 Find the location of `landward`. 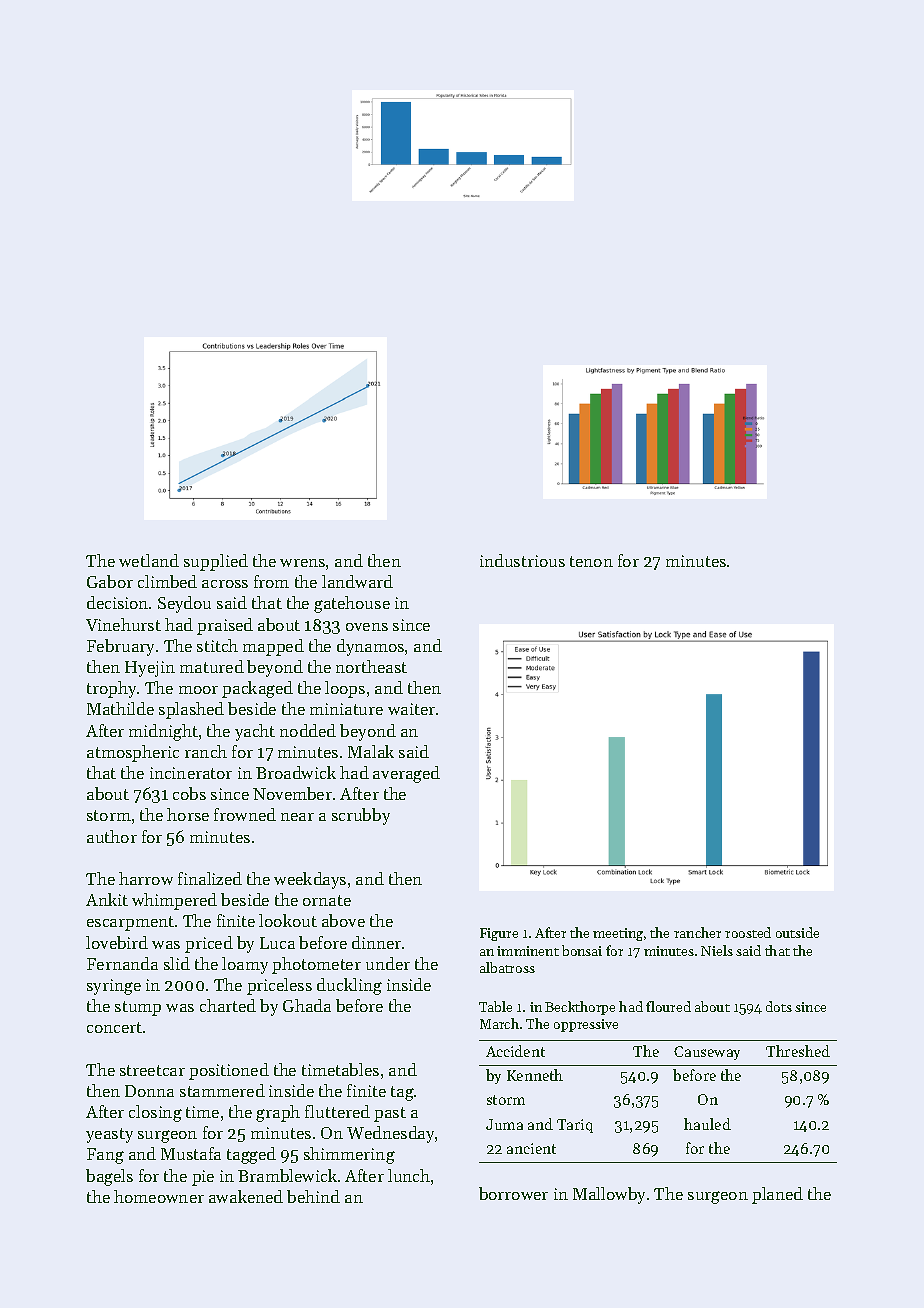

landward is located at coordinates (357, 581).
